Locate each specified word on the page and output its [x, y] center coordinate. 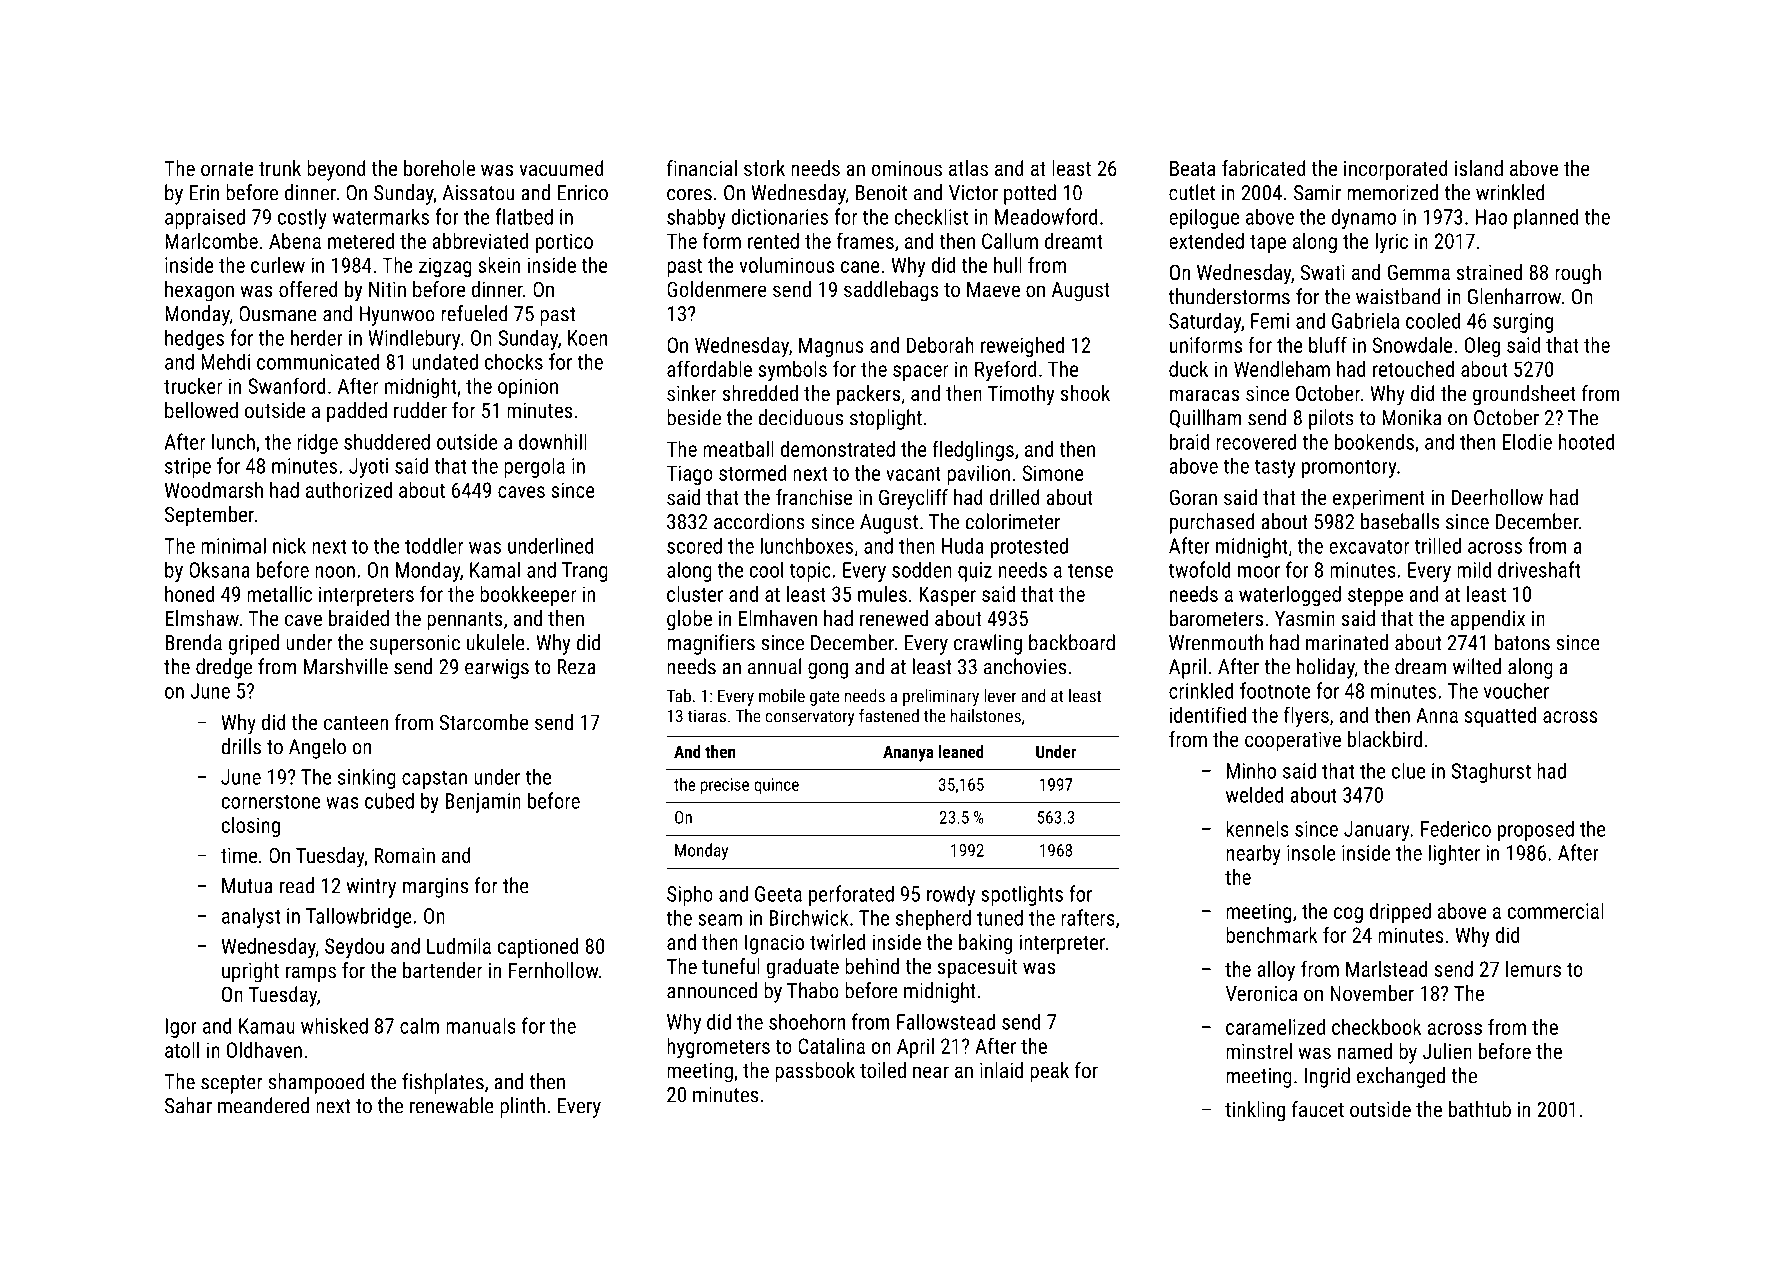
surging [1523, 323]
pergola [534, 467]
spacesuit [977, 969]
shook [1085, 393]
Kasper [947, 596]
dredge [224, 668]
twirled [837, 942]
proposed [1536, 830]
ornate [227, 169]
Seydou [354, 948]
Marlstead [1387, 969]
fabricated [1264, 168]
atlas [968, 168]
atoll [182, 1050]
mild [1474, 569]
